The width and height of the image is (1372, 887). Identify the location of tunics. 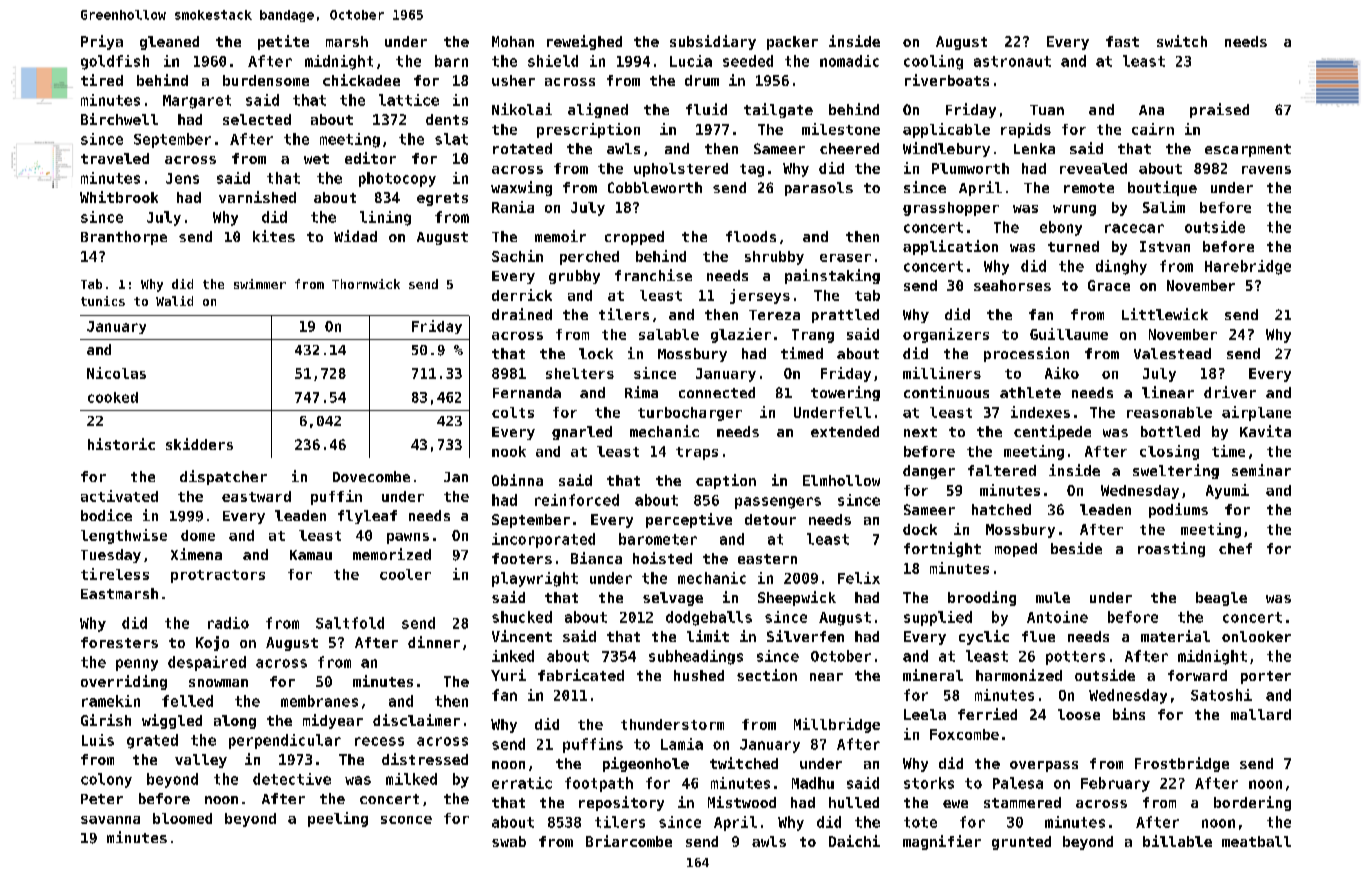
(103, 301).
